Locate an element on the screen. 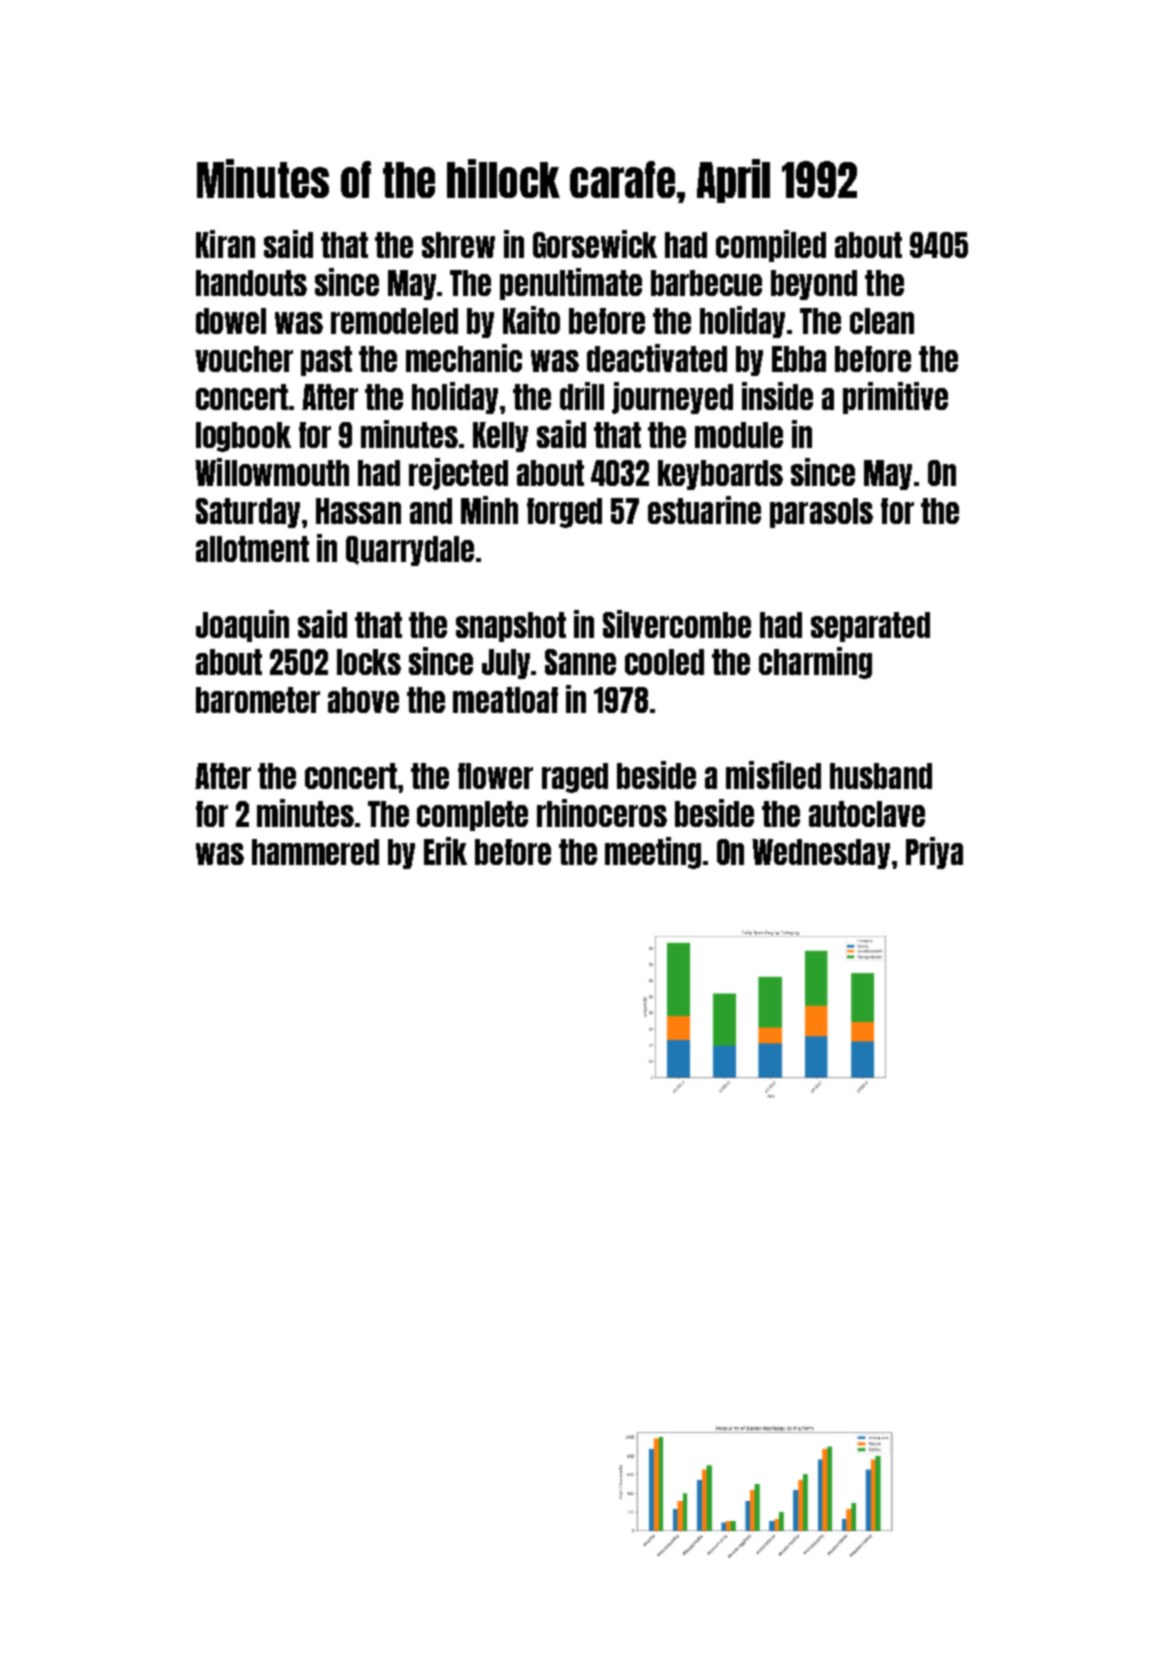  deactivated is located at coordinates (657, 358).
